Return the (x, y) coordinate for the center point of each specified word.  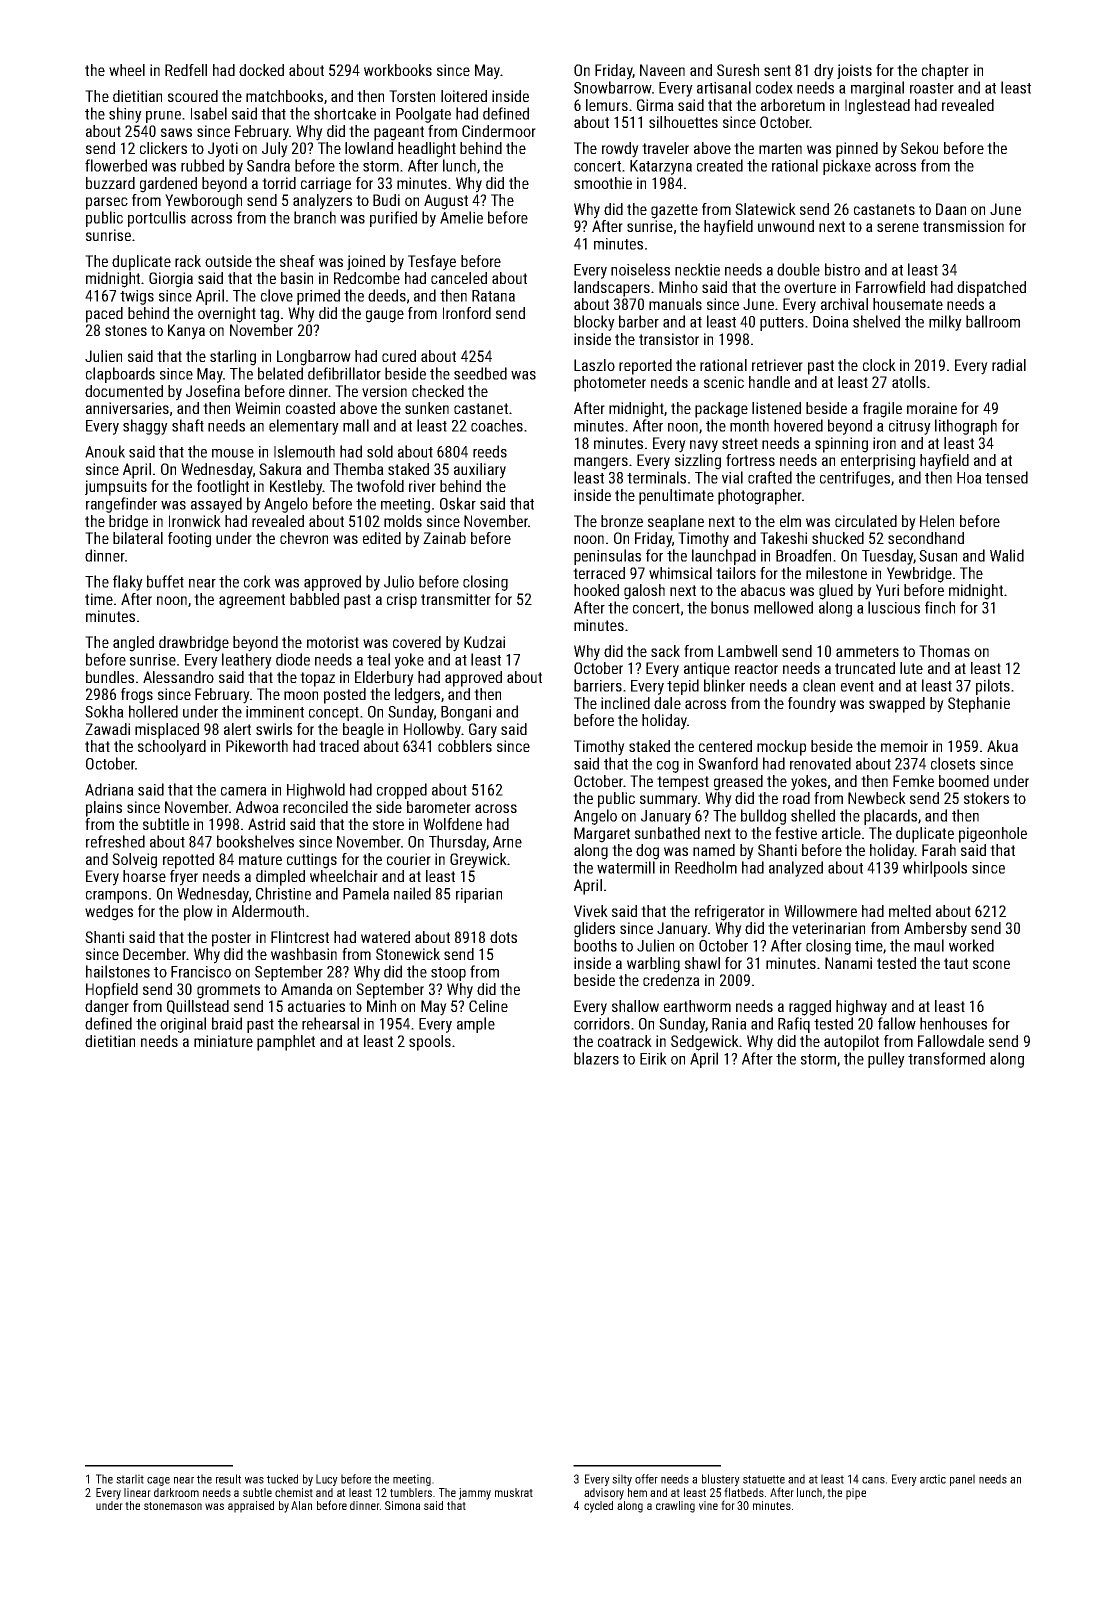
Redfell (186, 70)
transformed (946, 1058)
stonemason (173, 1506)
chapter (945, 72)
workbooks (398, 70)
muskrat (514, 1492)
